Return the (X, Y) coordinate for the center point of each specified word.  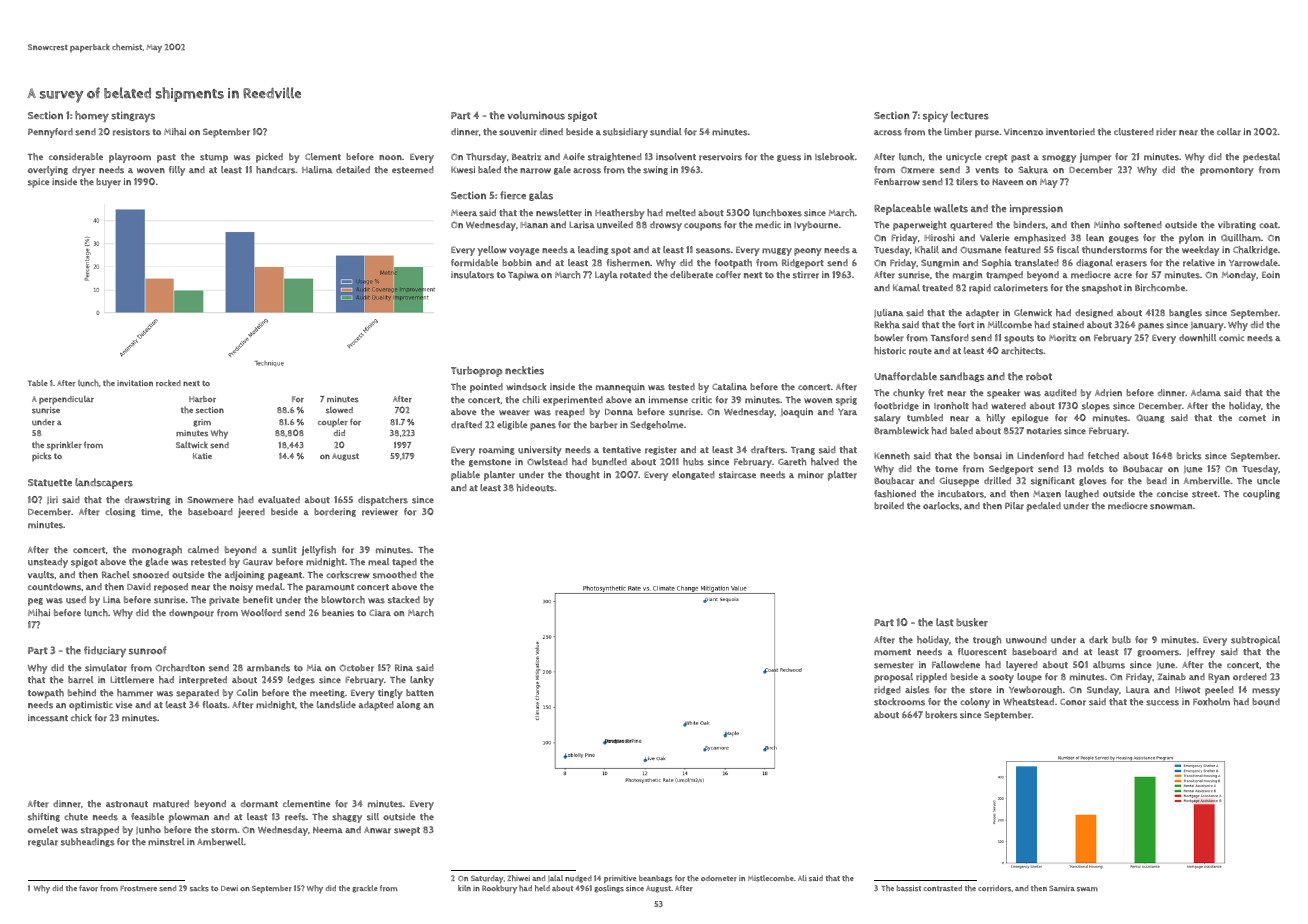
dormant (259, 804)
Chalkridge (1255, 250)
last (945, 622)
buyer (108, 183)
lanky (422, 681)
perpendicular (66, 400)
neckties (524, 370)
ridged (887, 690)
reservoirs (720, 157)
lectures (970, 115)
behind (82, 693)
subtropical (1255, 641)
